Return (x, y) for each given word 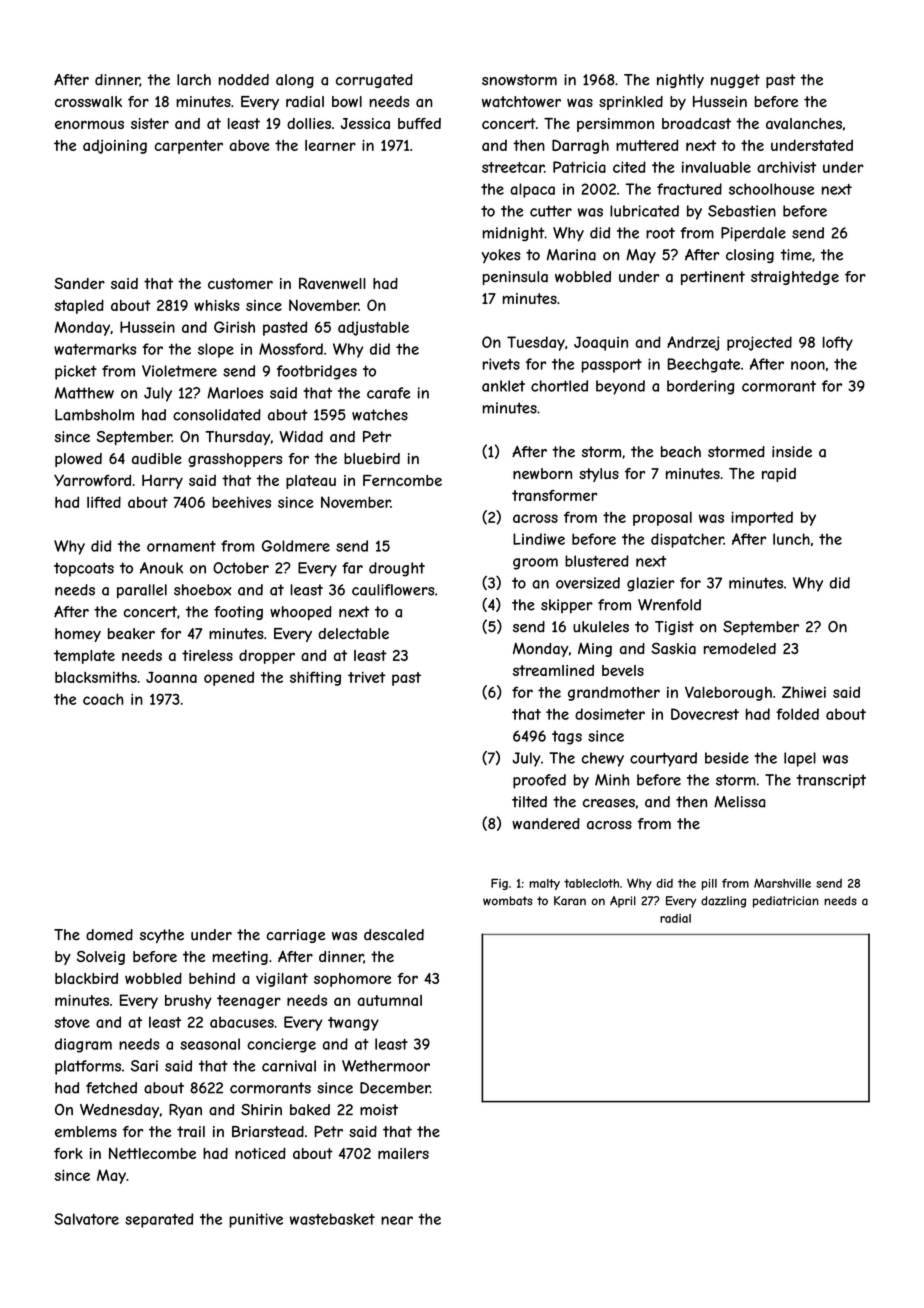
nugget (735, 81)
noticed (260, 1153)
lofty (838, 343)
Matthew (84, 393)
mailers (403, 1153)
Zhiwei (804, 692)
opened (229, 678)
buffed (419, 123)
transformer (554, 495)
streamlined (553, 670)
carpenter (189, 147)
